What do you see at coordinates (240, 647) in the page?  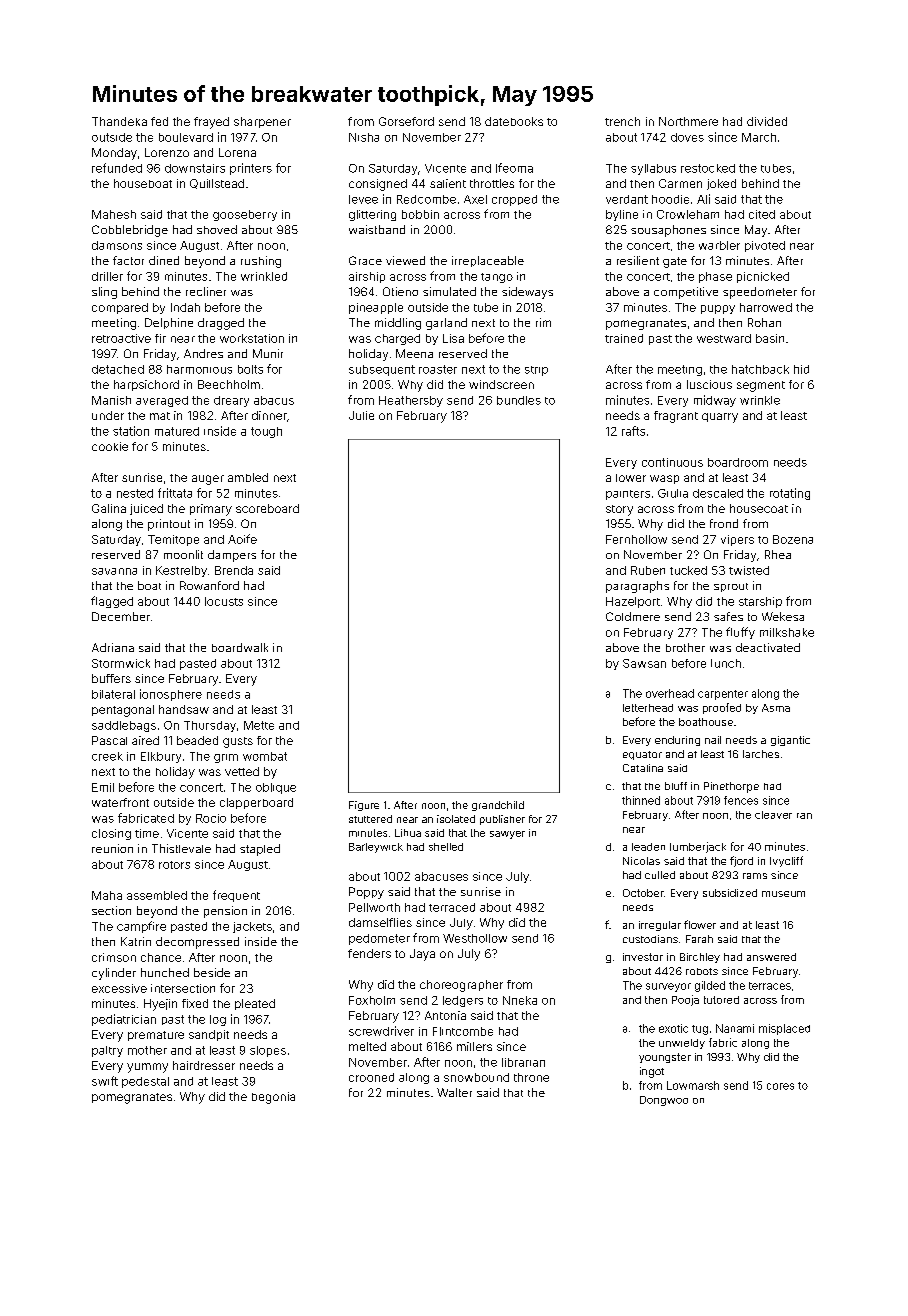 I see `boardwalk` at bounding box center [240, 647].
